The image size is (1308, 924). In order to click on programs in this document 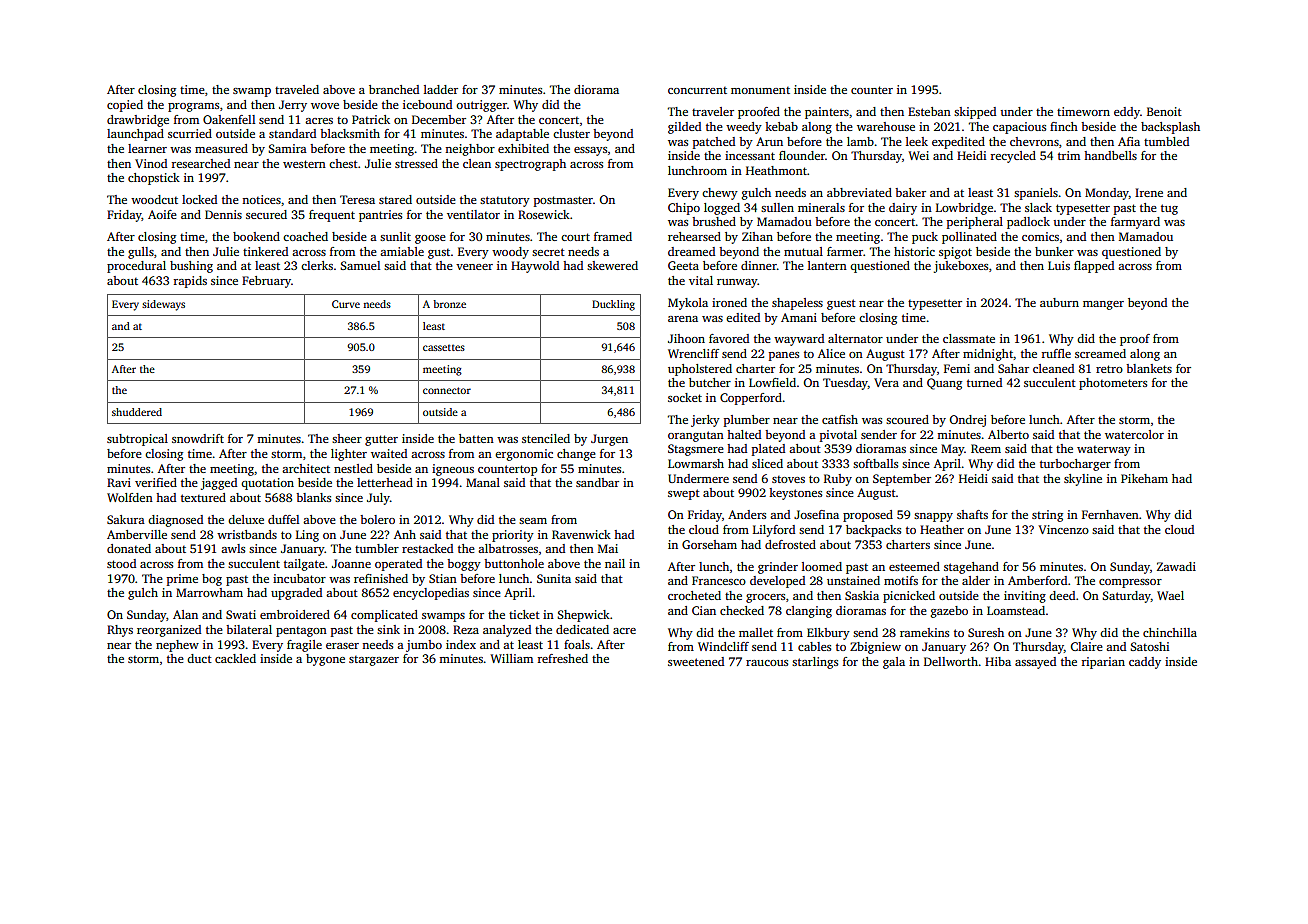, I will do `click(193, 107)`.
